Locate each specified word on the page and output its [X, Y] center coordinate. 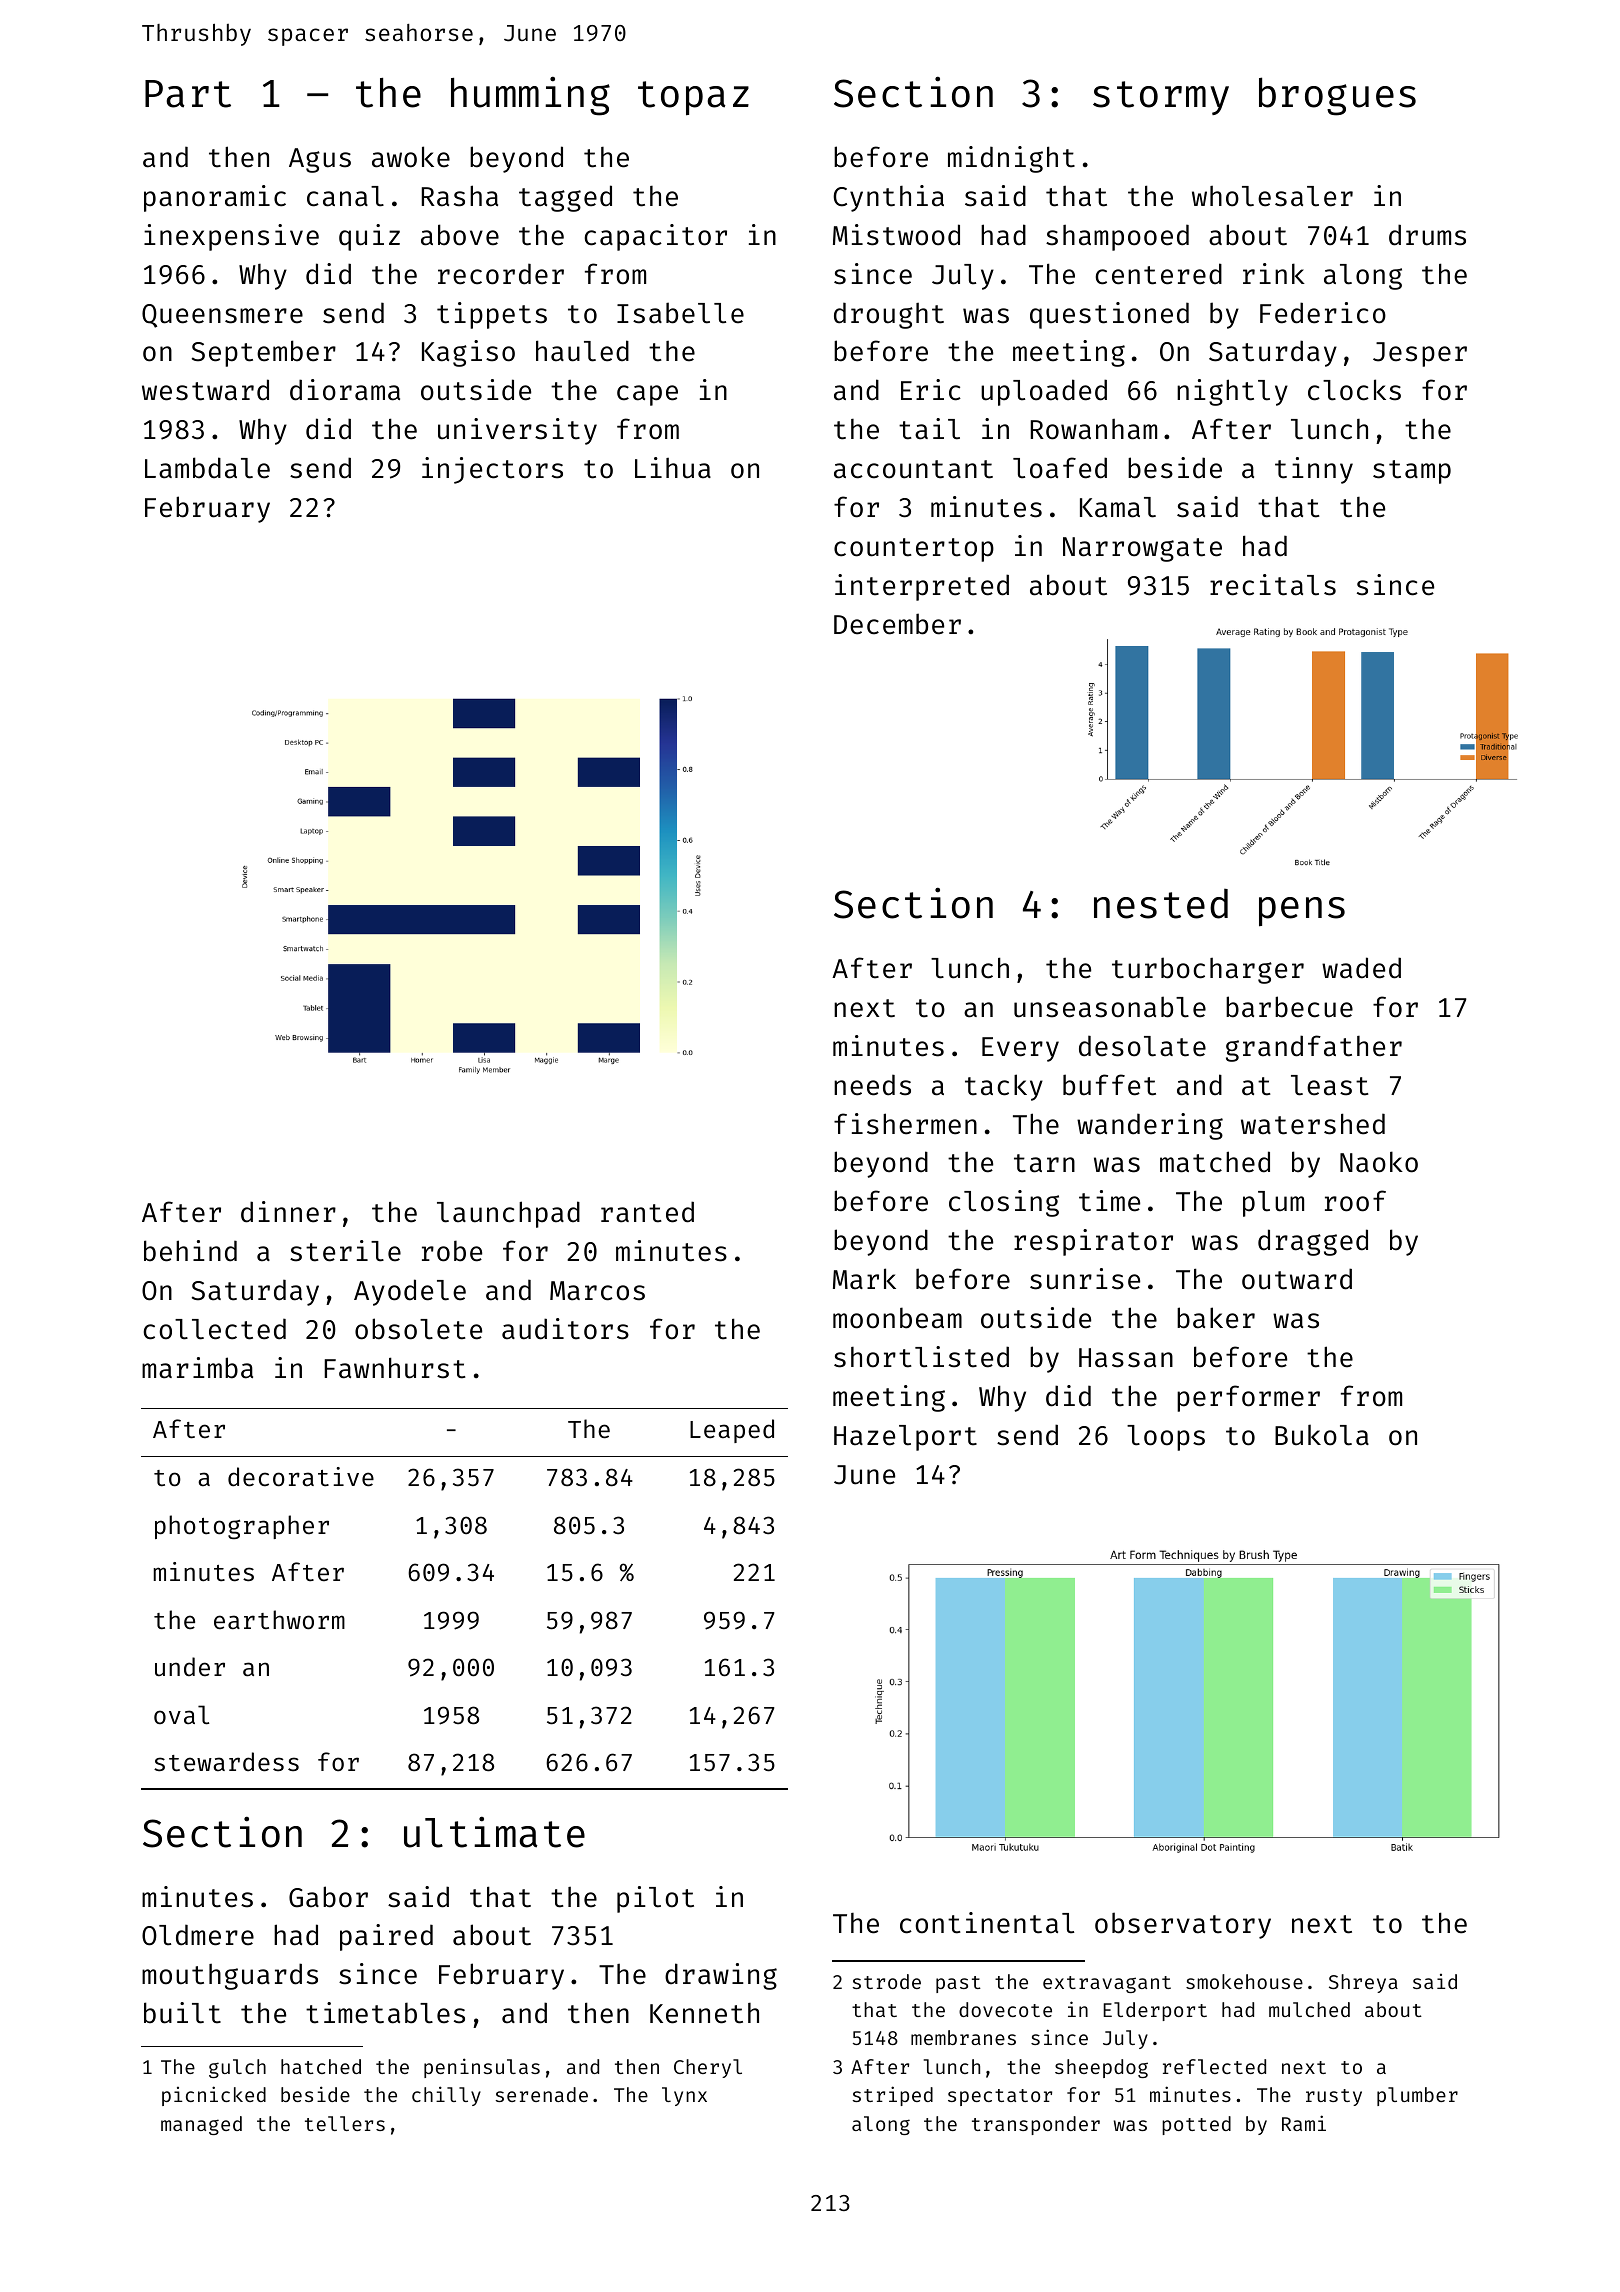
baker [1216, 1318]
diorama [345, 390]
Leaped [732, 1431]
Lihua [673, 468]
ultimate [494, 1832]
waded [1361, 968]
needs [872, 1085]
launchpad [508, 1214]
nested [1161, 904]
